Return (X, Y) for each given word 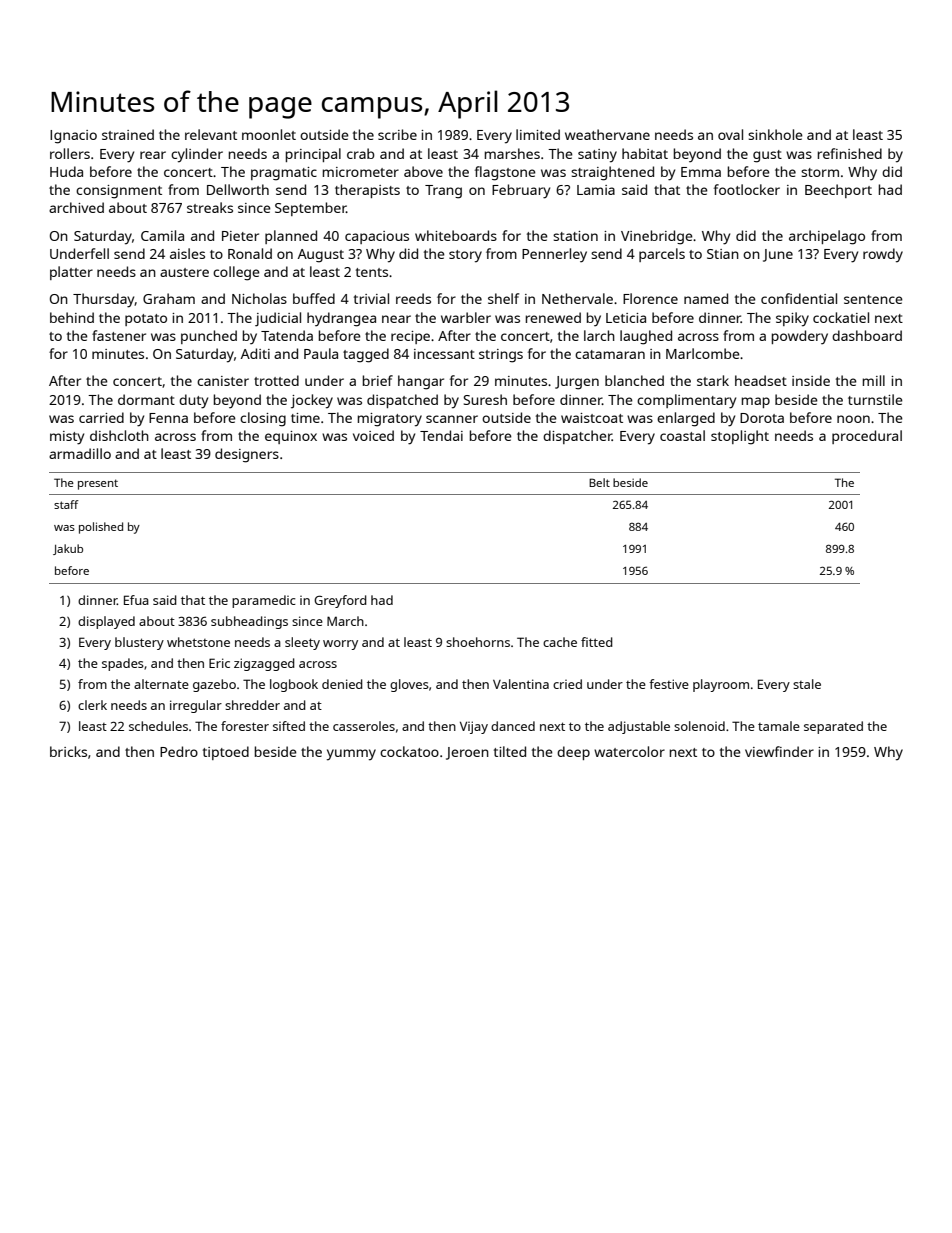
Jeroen (467, 753)
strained (128, 134)
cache (560, 642)
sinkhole (775, 134)
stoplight (740, 437)
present (98, 484)
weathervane (607, 134)
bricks (68, 751)
